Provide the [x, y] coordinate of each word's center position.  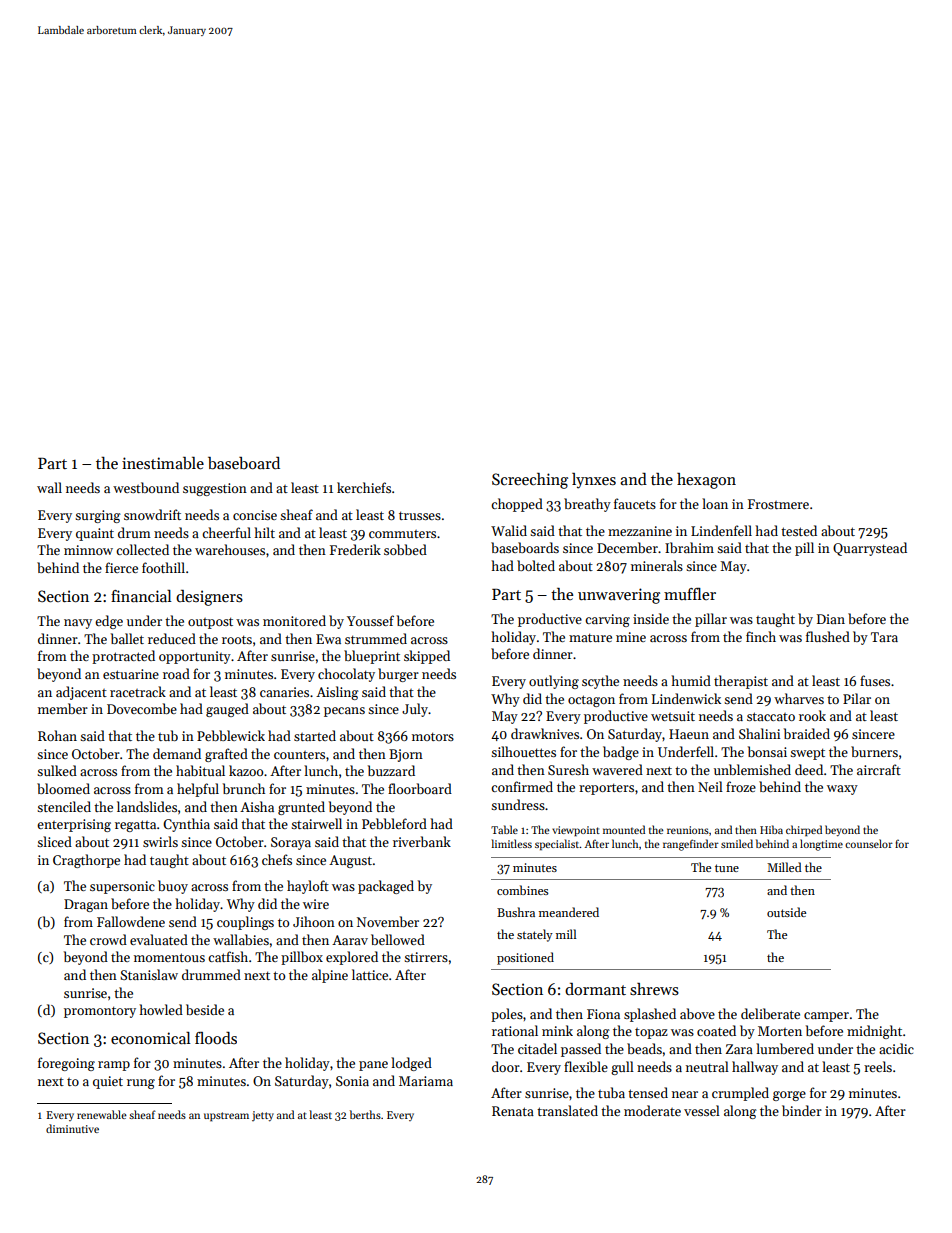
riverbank [422, 841]
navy [78, 624]
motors [433, 736]
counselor [869, 843]
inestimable [163, 463]
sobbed [405, 549]
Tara [884, 637]
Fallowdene [131, 921]
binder [802, 1110]
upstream [226, 1117]
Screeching [530, 481]
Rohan [57, 735]
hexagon [706, 481]
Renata [513, 1111]
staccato [771, 716]
